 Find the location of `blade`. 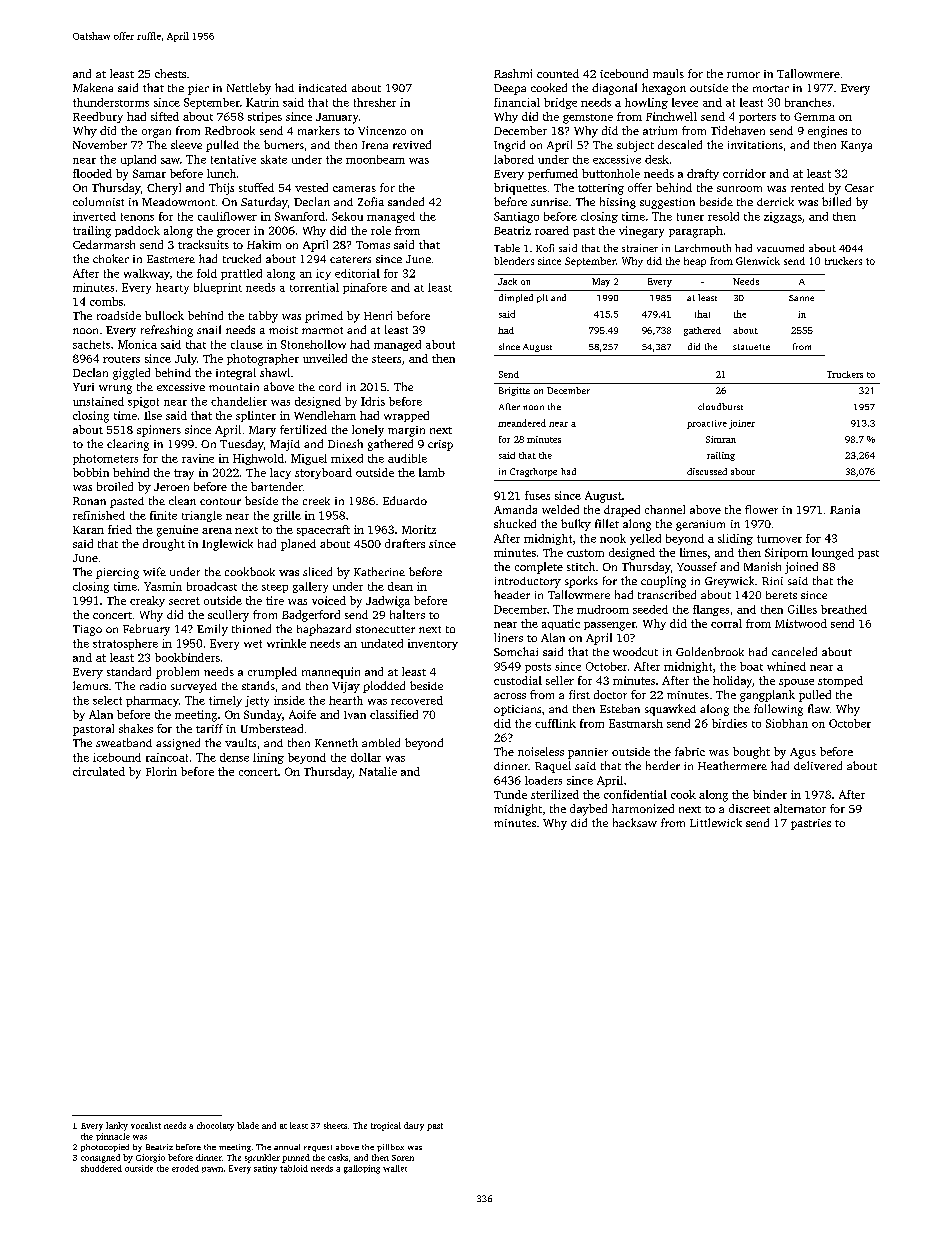

blade is located at coordinates (248, 1125).
